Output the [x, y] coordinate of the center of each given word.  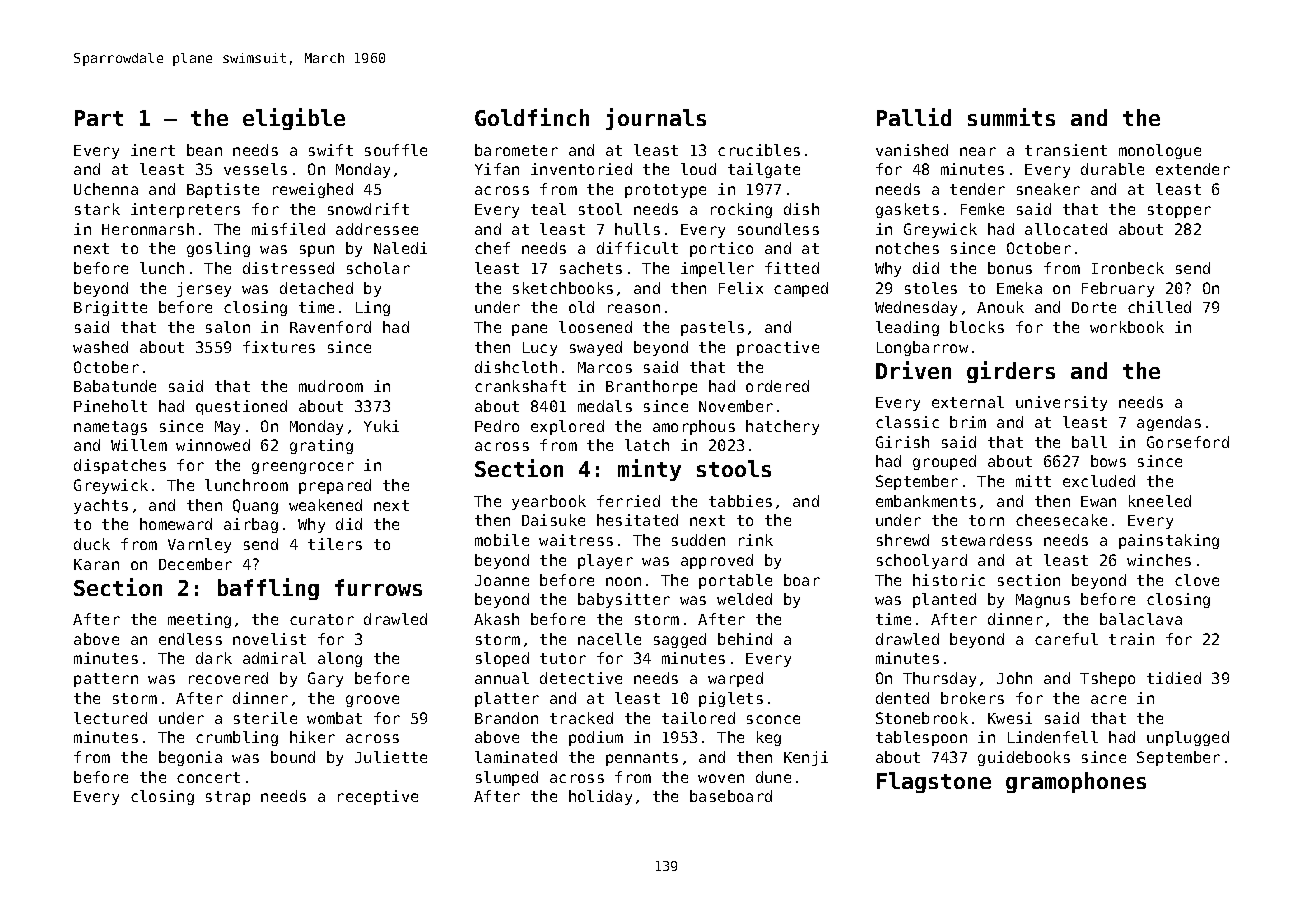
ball [1089, 442]
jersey [204, 289]
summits [1011, 117]
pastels [712, 328]
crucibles [759, 150]
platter [507, 699]
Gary [325, 679]
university [1061, 403]
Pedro [497, 426]
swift [331, 150]
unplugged [1188, 738]
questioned [241, 407]
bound [293, 757]
